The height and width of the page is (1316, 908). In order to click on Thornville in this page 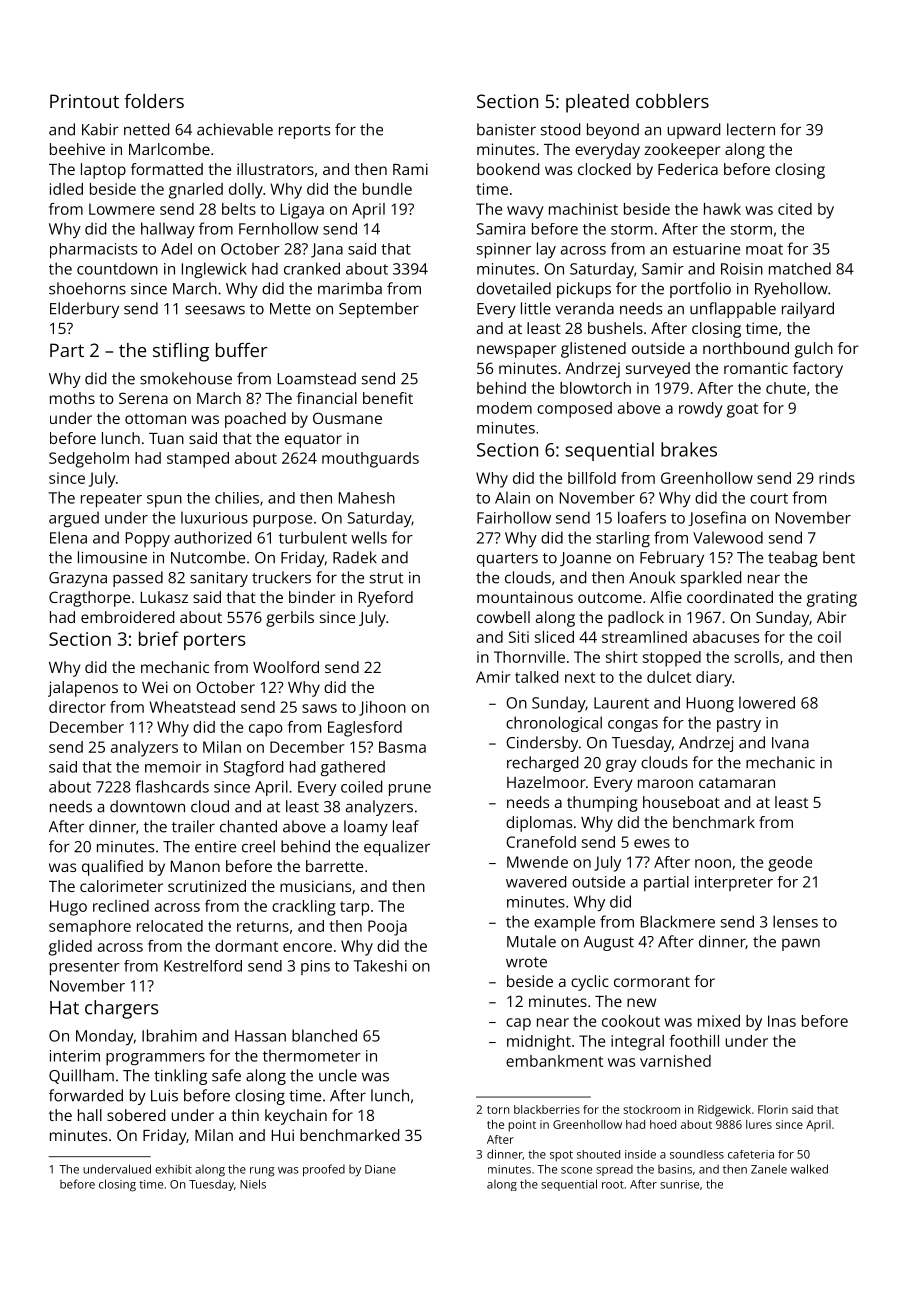, I will do `click(529, 657)`.
